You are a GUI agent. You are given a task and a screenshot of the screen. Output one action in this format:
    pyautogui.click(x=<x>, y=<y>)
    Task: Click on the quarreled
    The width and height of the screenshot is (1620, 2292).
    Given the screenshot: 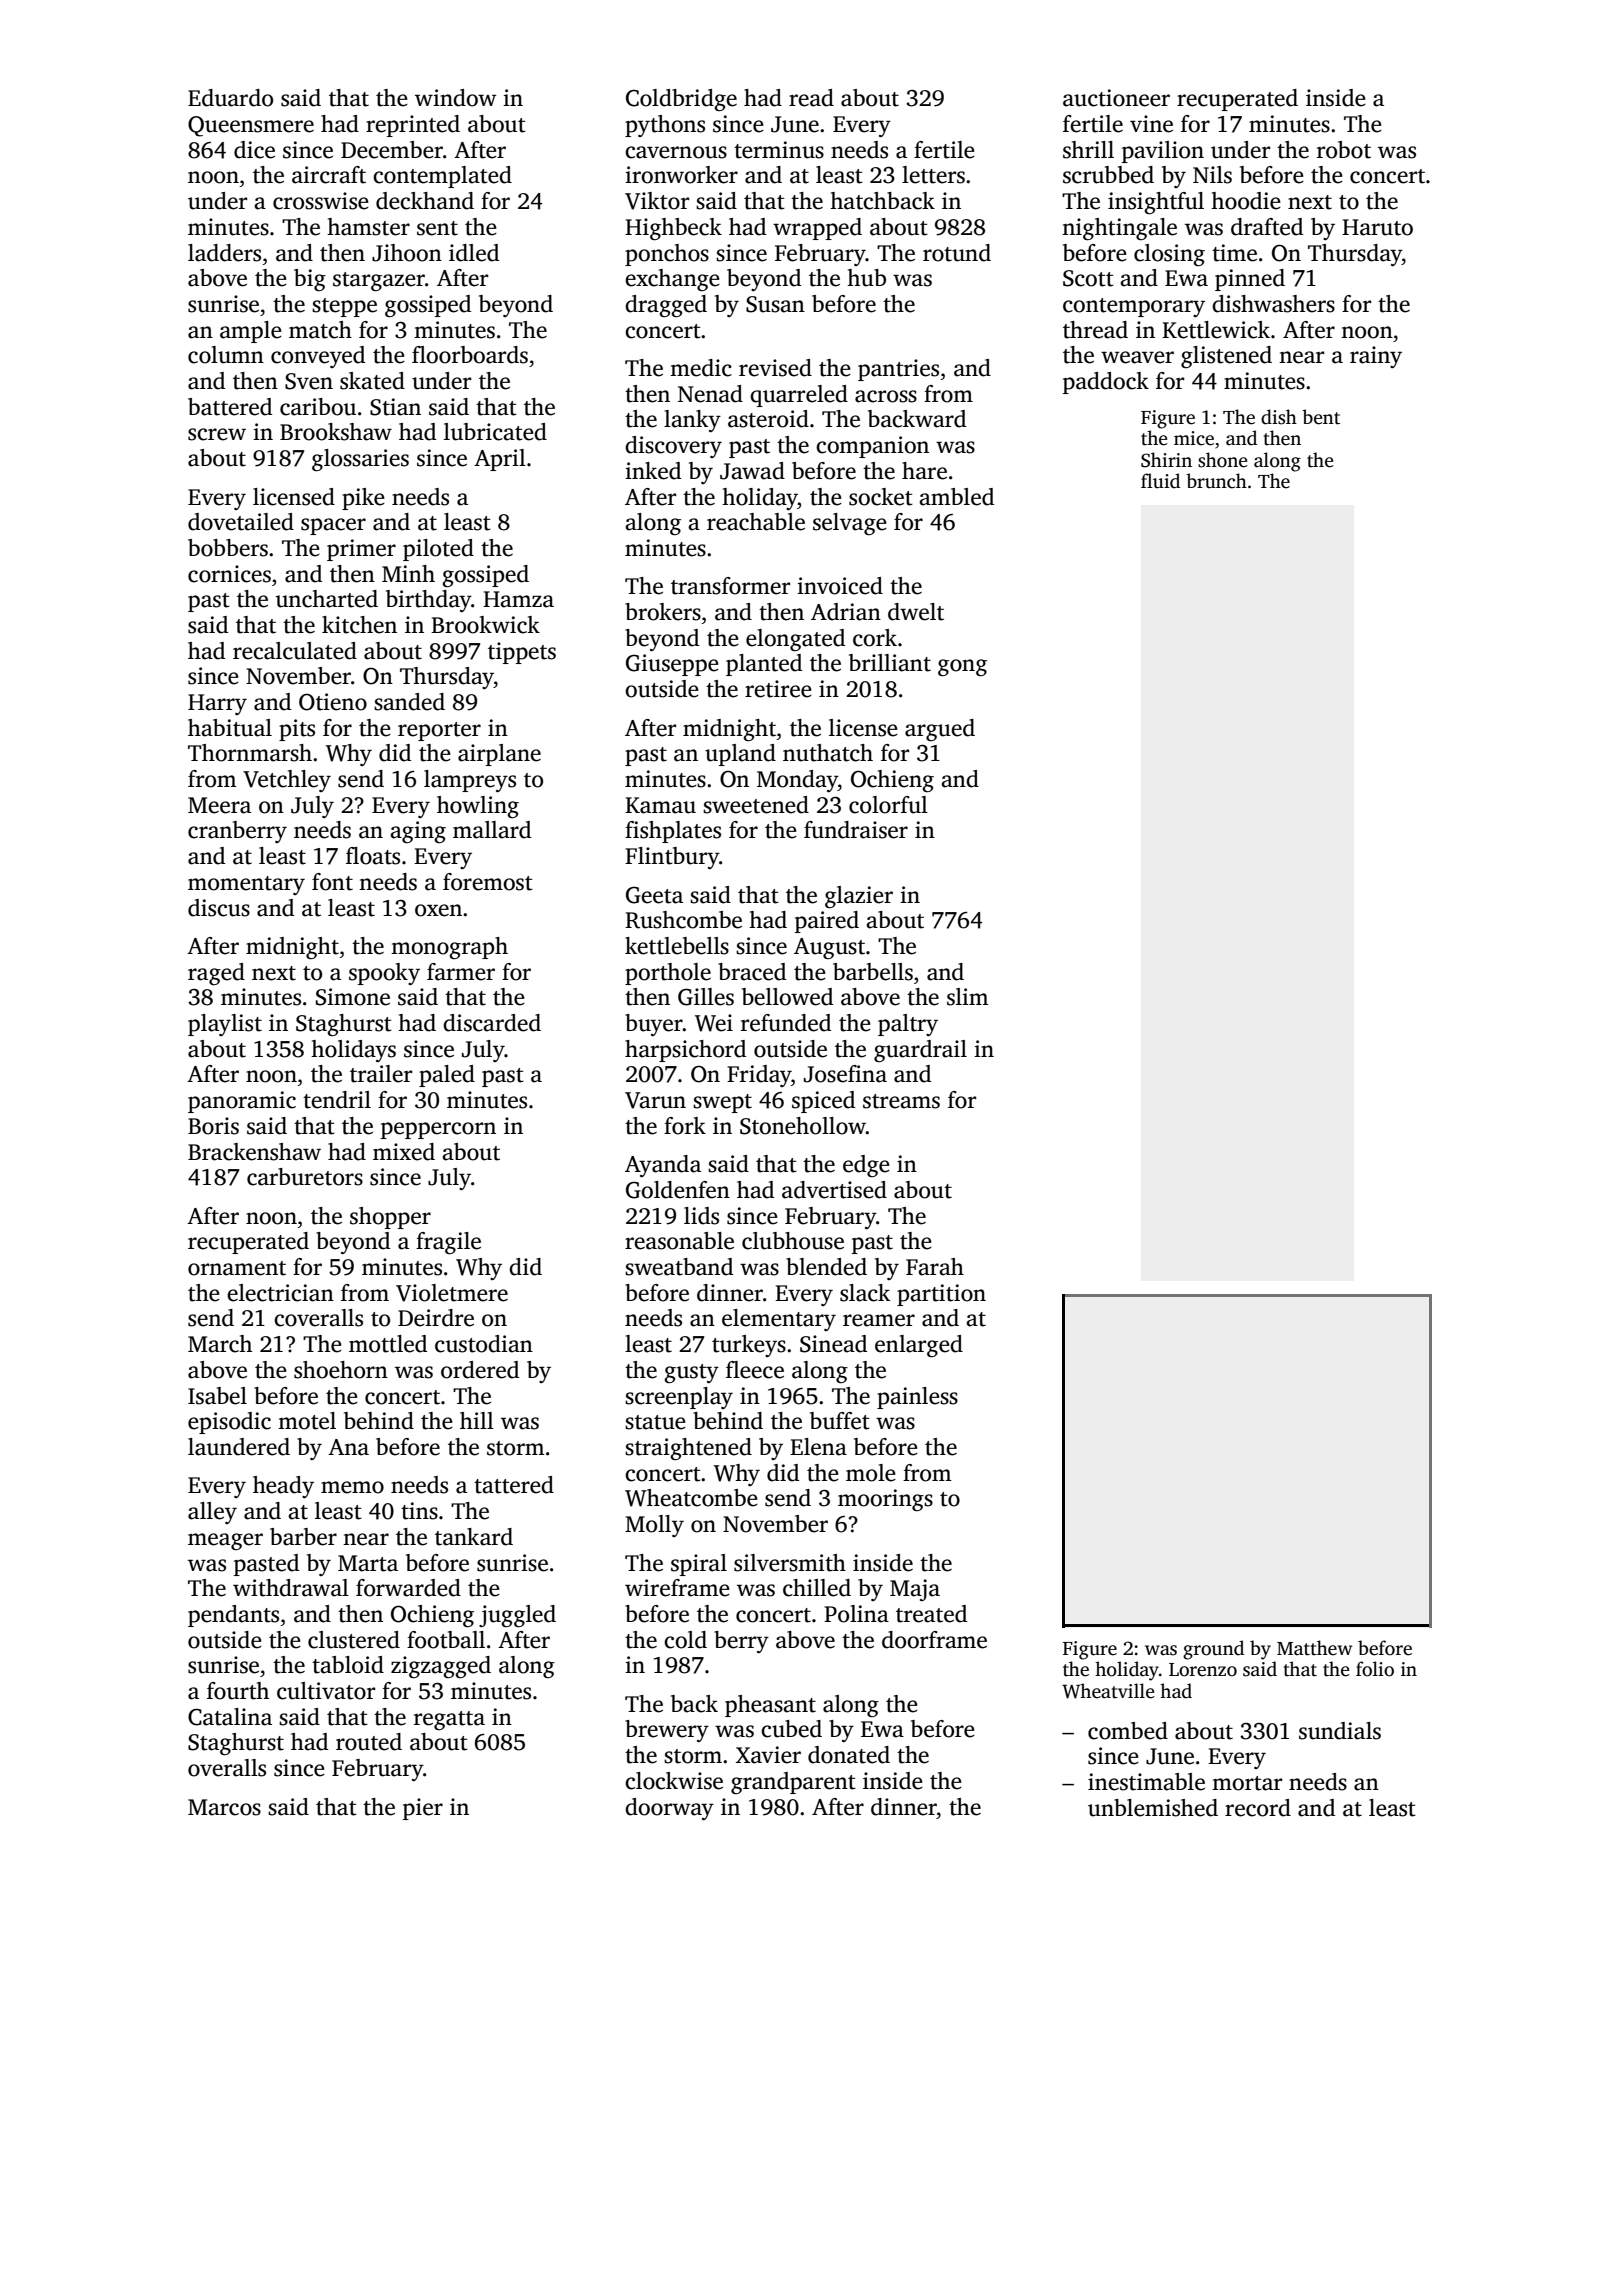 What is the action you would take?
    pyautogui.click(x=799, y=396)
